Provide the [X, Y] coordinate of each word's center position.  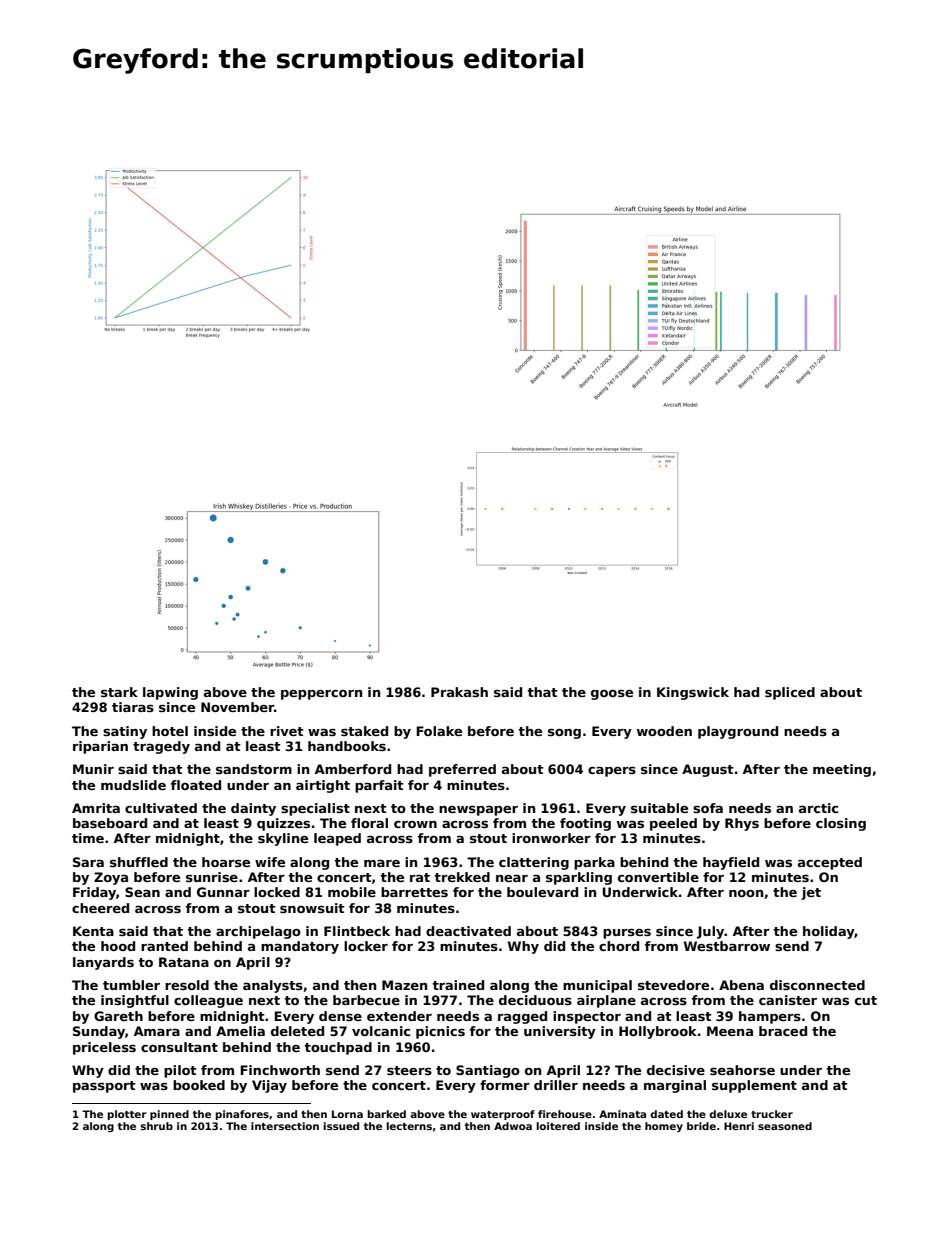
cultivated [161, 808]
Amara [157, 1031]
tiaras [133, 707]
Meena [730, 1031]
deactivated [468, 931]
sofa [708, 808]
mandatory [300, 947]
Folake [439, 731]
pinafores [242, 1115]
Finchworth [280, 1070]
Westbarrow [727, 946]
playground [738, 732]
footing [585, 824]
